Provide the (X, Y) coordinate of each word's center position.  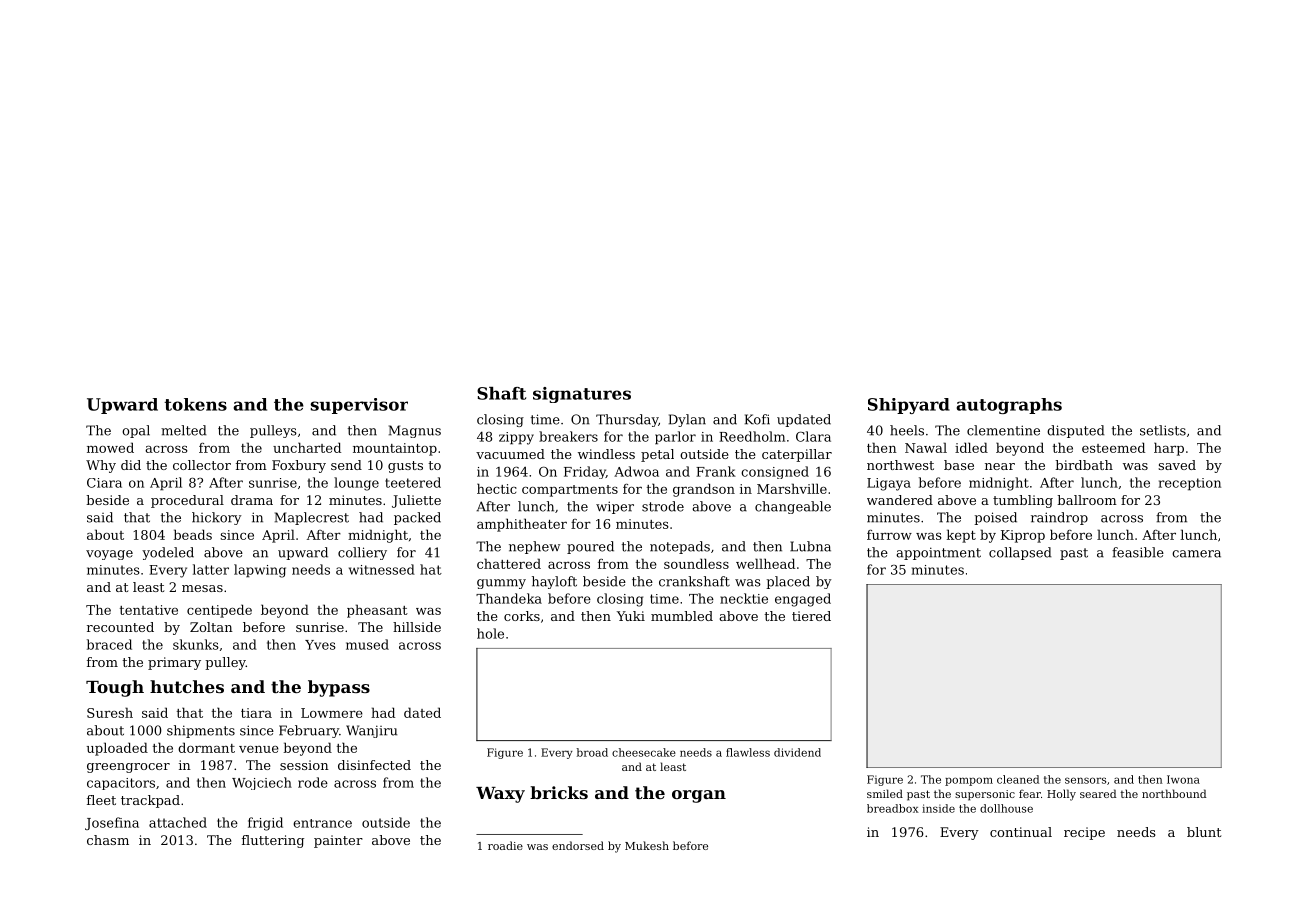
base (959, 465)
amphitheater (522, 525)
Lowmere (332, 713)
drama (252, 500)
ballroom (1087, 500)
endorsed (578, 845)
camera (1196, 554)
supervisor (359, 406)
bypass (339, 688)
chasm (108, 840)
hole (490, 633)
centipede (219, 611)
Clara (813, 436)
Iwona (1183, 779)
